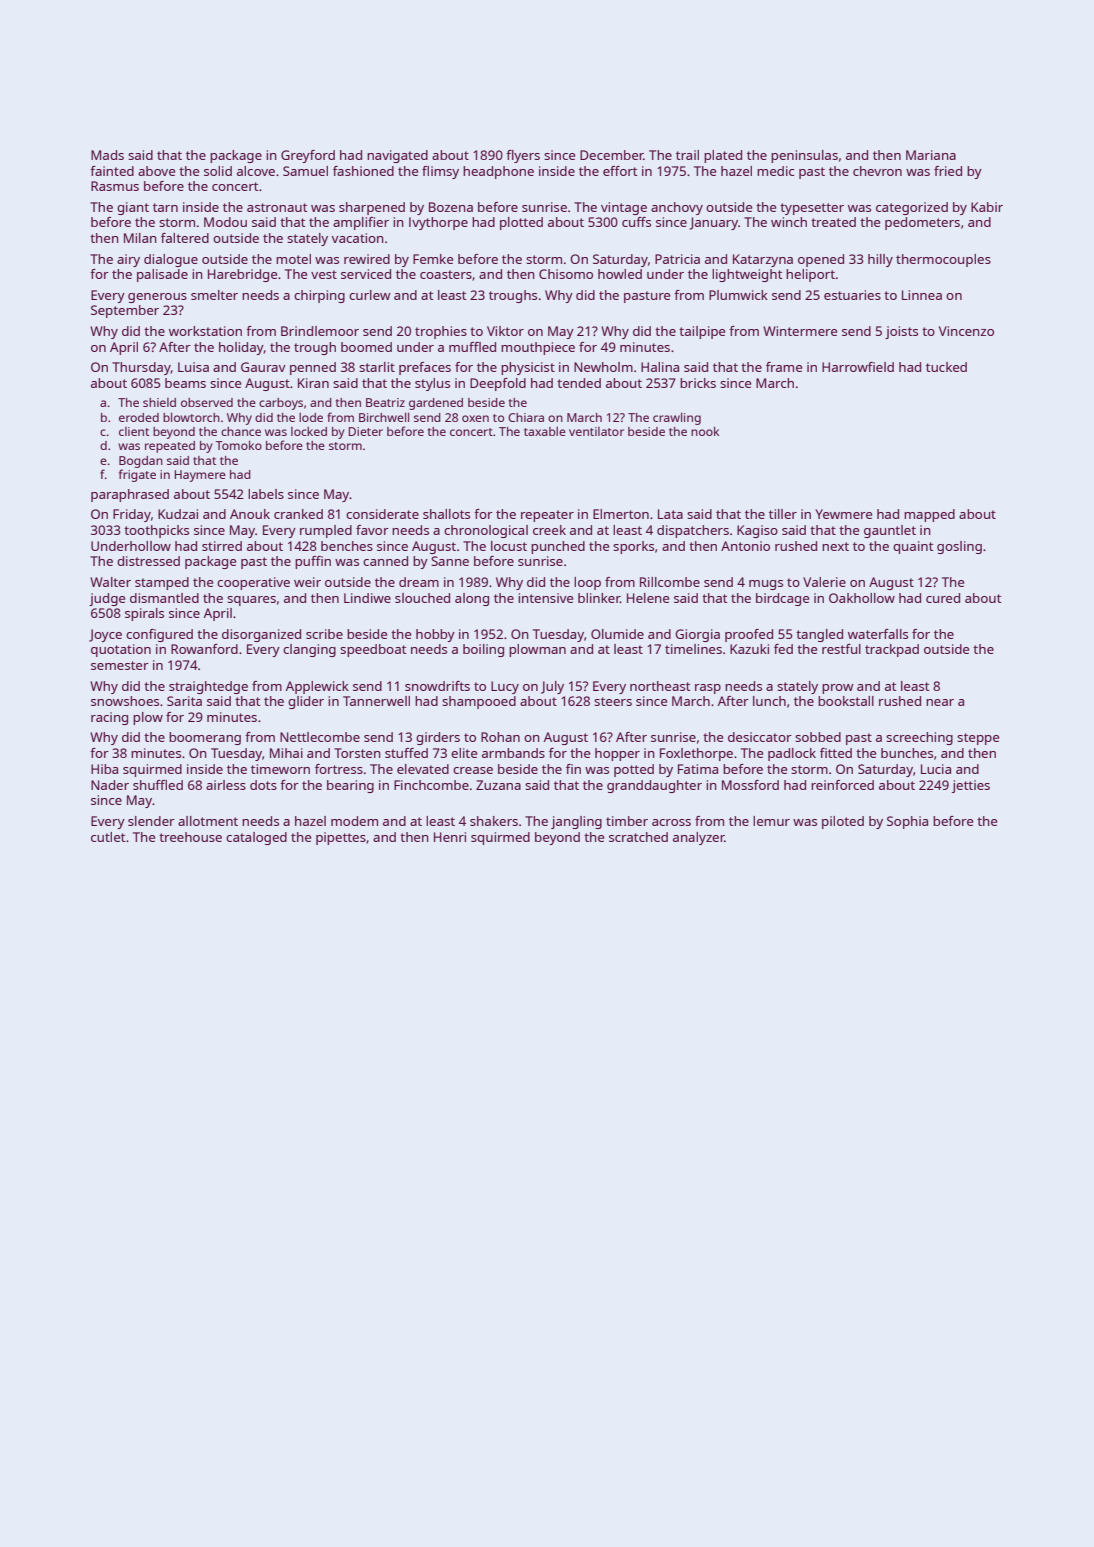 Image resolution: width=1094 pixels, height=1547 pixels. I want to click on quaint, so click(913, 547).
